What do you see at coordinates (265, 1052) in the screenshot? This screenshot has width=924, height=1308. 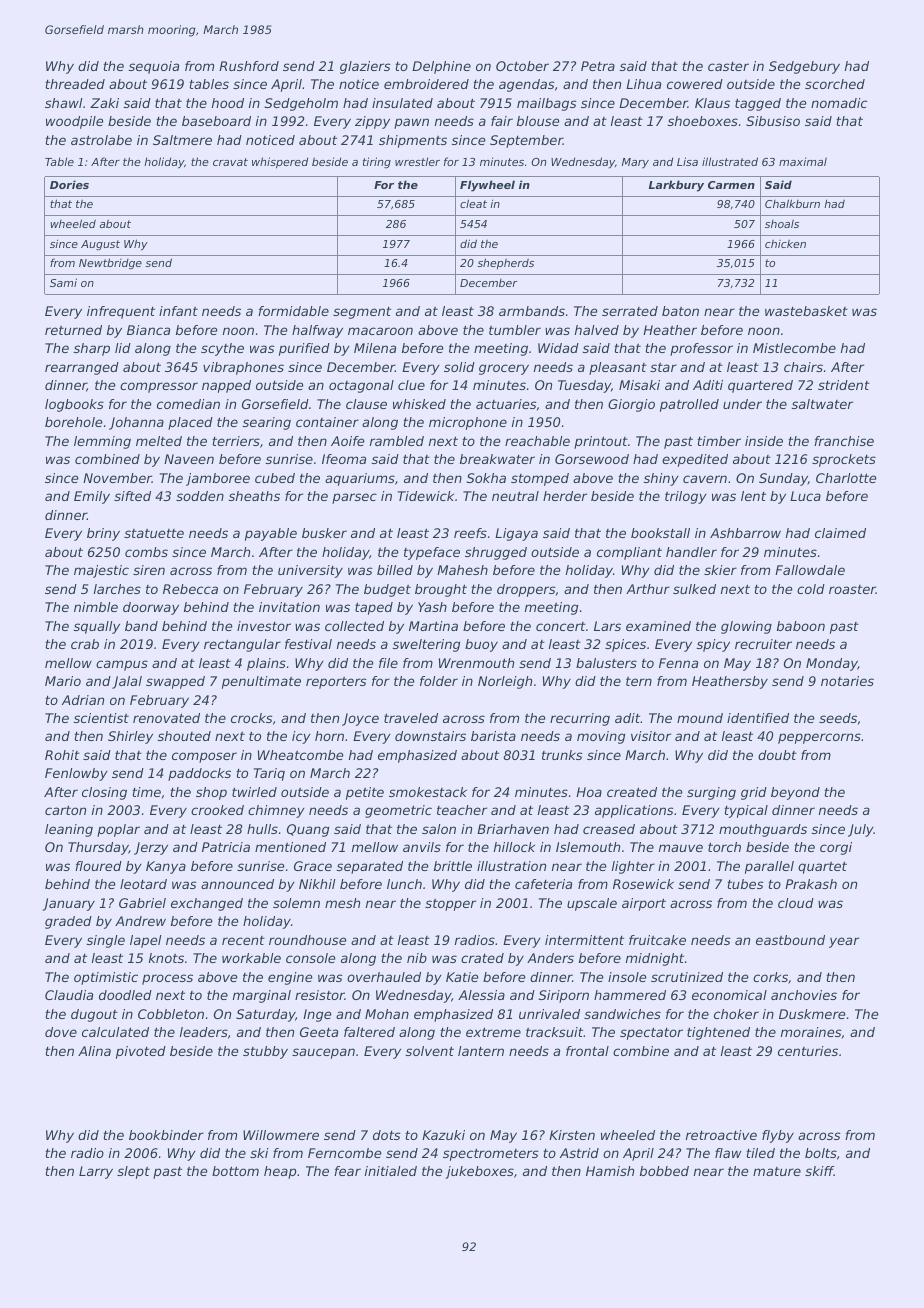 I see `stubby` at bounding box center [265, 1052].
